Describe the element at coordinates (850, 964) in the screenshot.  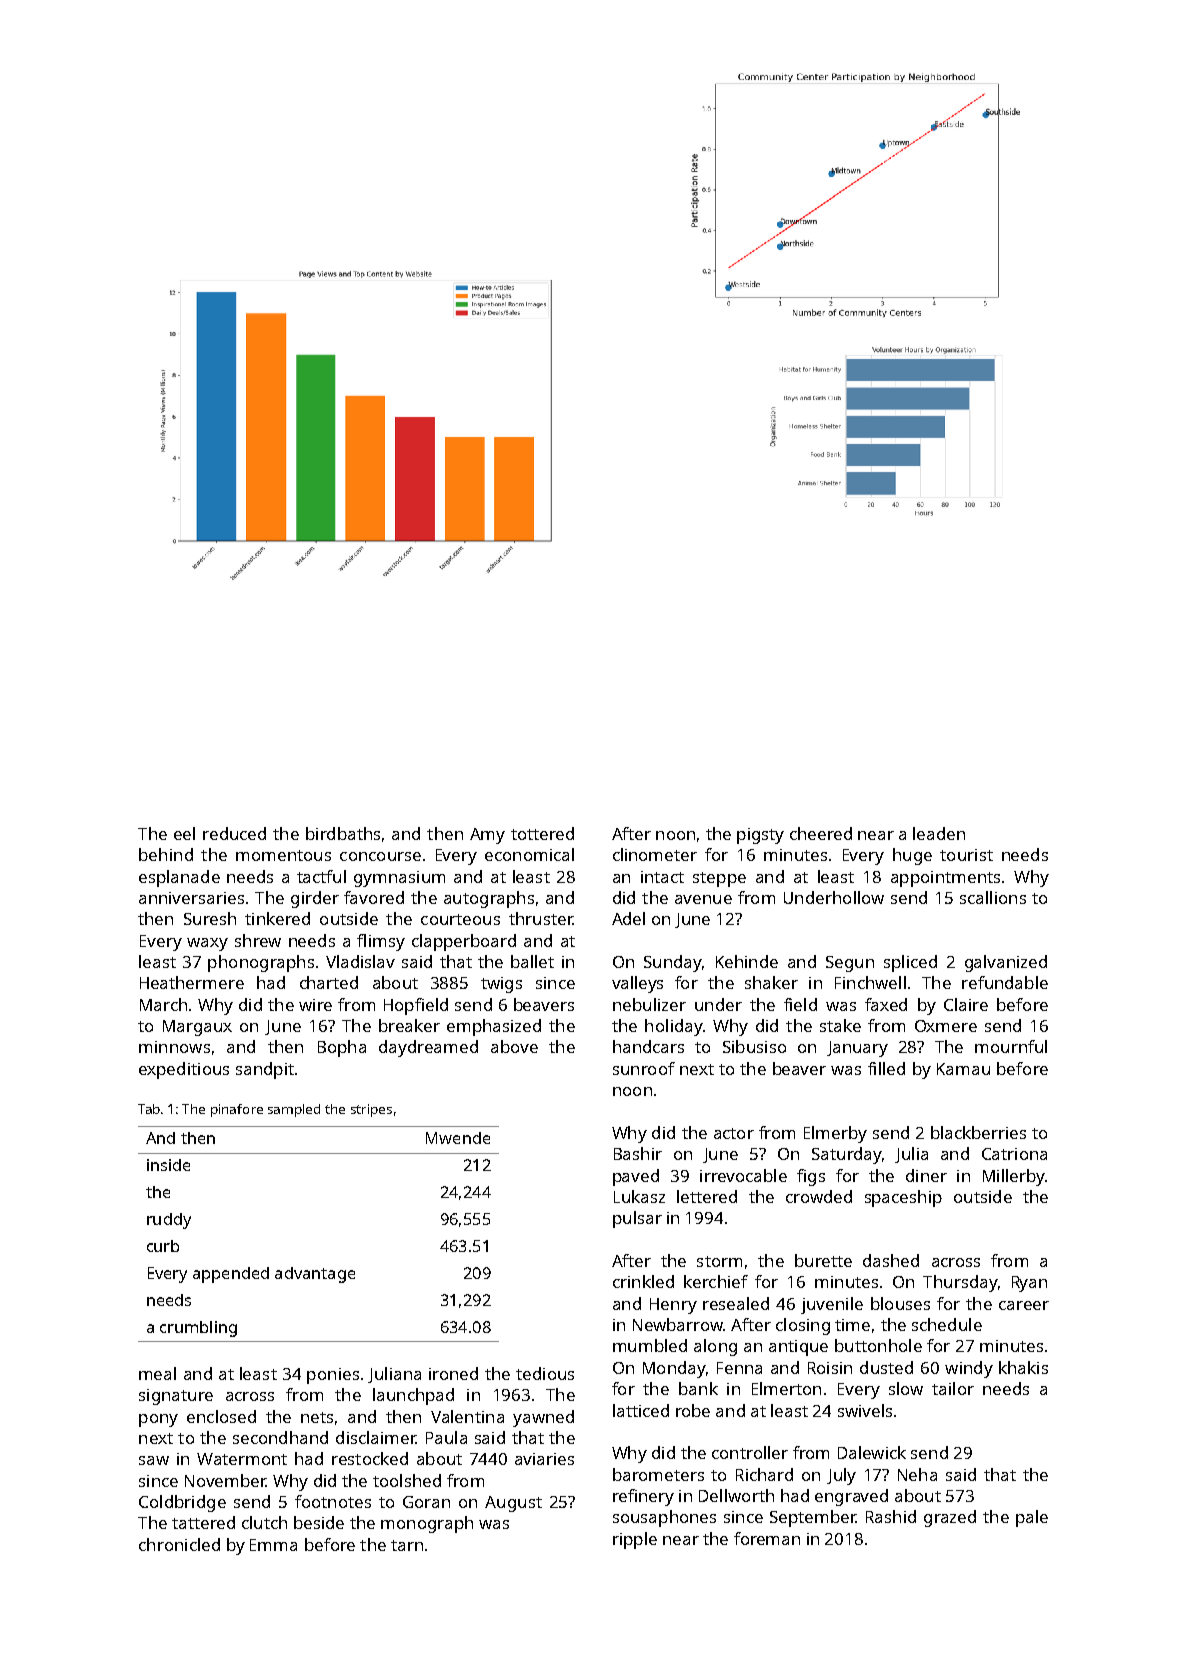
I see `Segun` at that location.
